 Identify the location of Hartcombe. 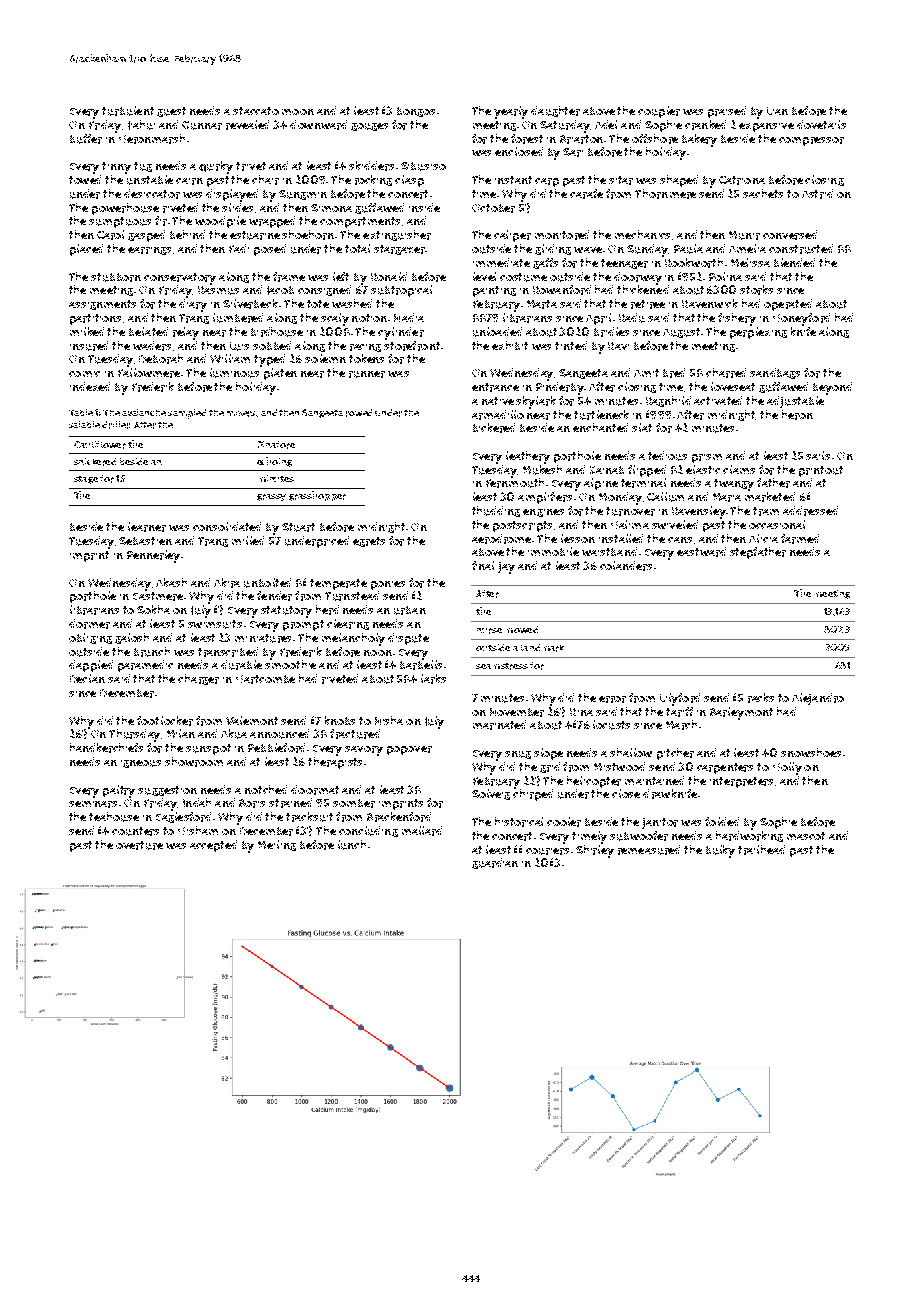
(265, 679).
